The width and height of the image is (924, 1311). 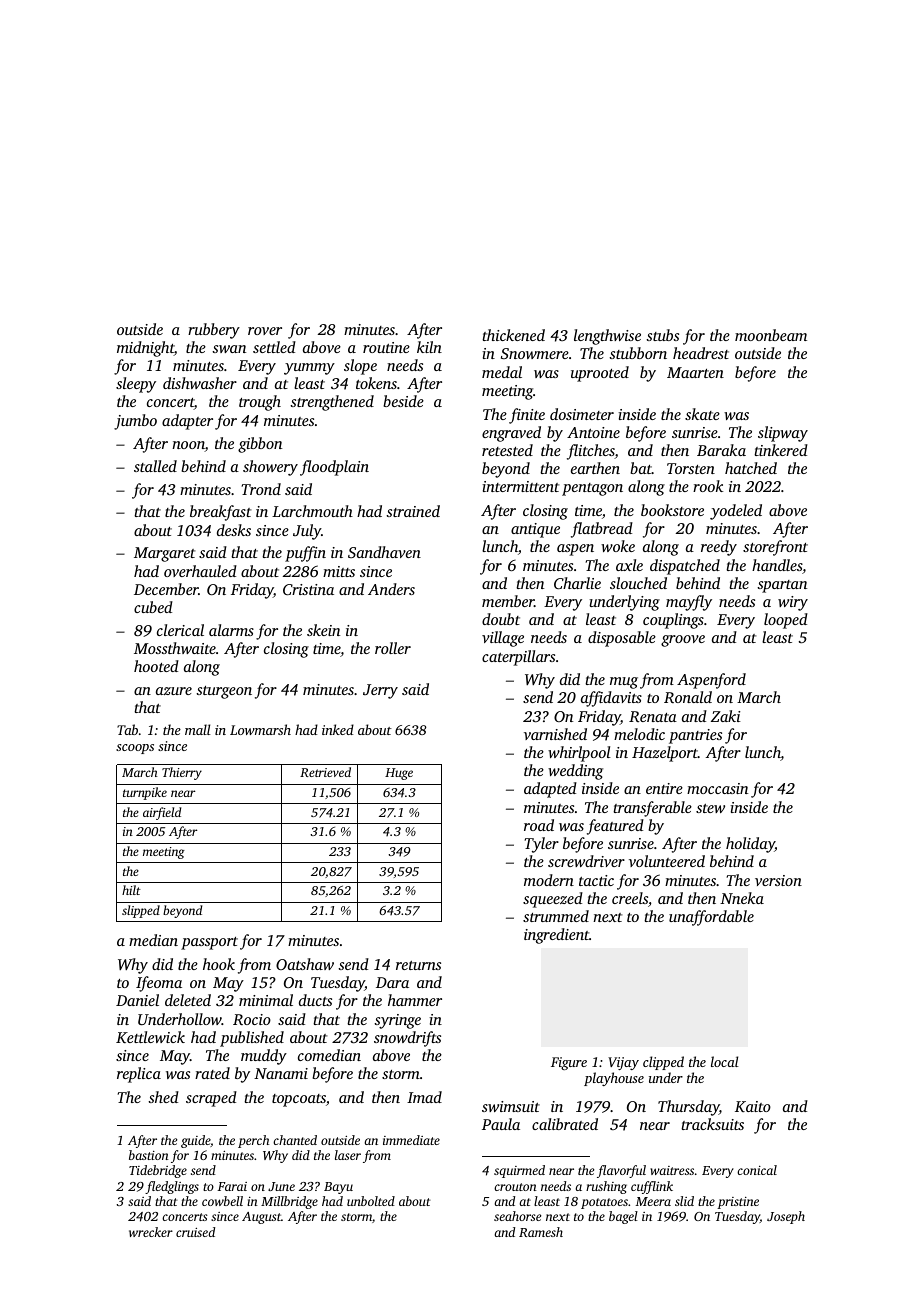 What do you see at coordinates (308, 589) in the image?
I see `Cristina` at bounding box center [308, 589].
